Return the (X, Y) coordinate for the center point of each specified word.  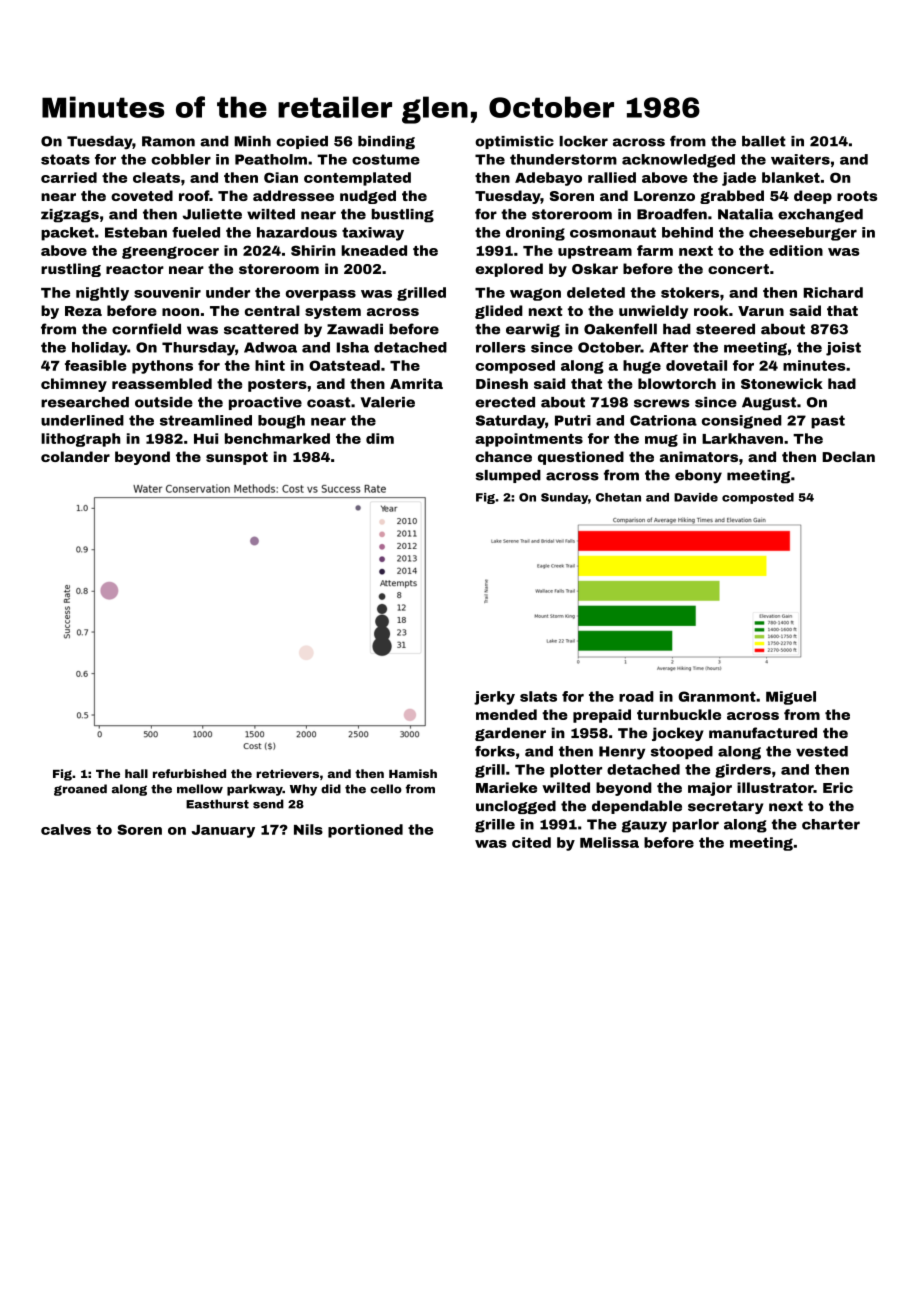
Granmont (717, 696)
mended (506, 714)
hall (136, 773)
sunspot (237, 458)
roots (857, 196)
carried (69, 177)
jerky (494, 698)
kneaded (374, 250)
